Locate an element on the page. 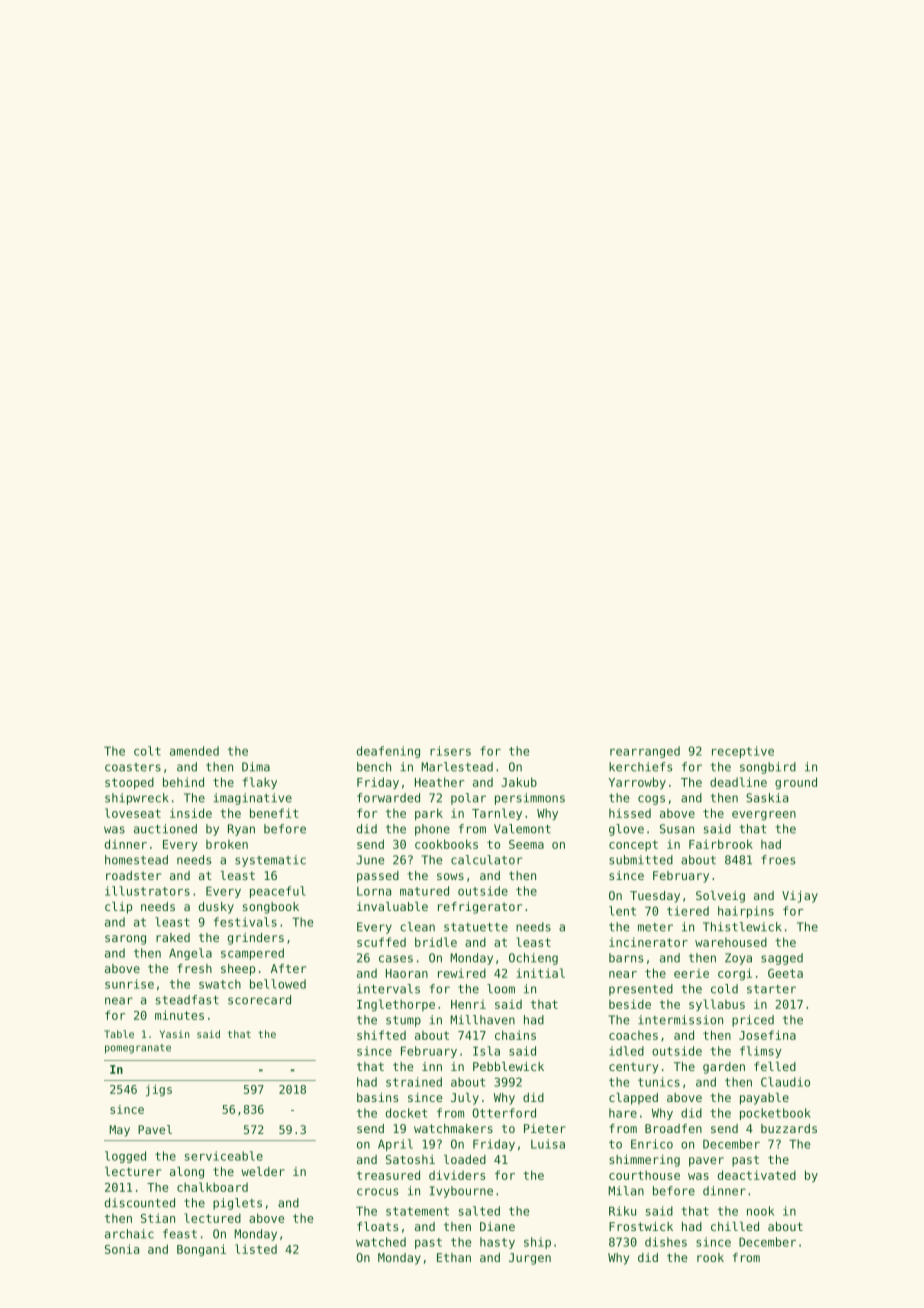 The image size is (924, 1308). archaic is located at coordinates (129, 1234).
